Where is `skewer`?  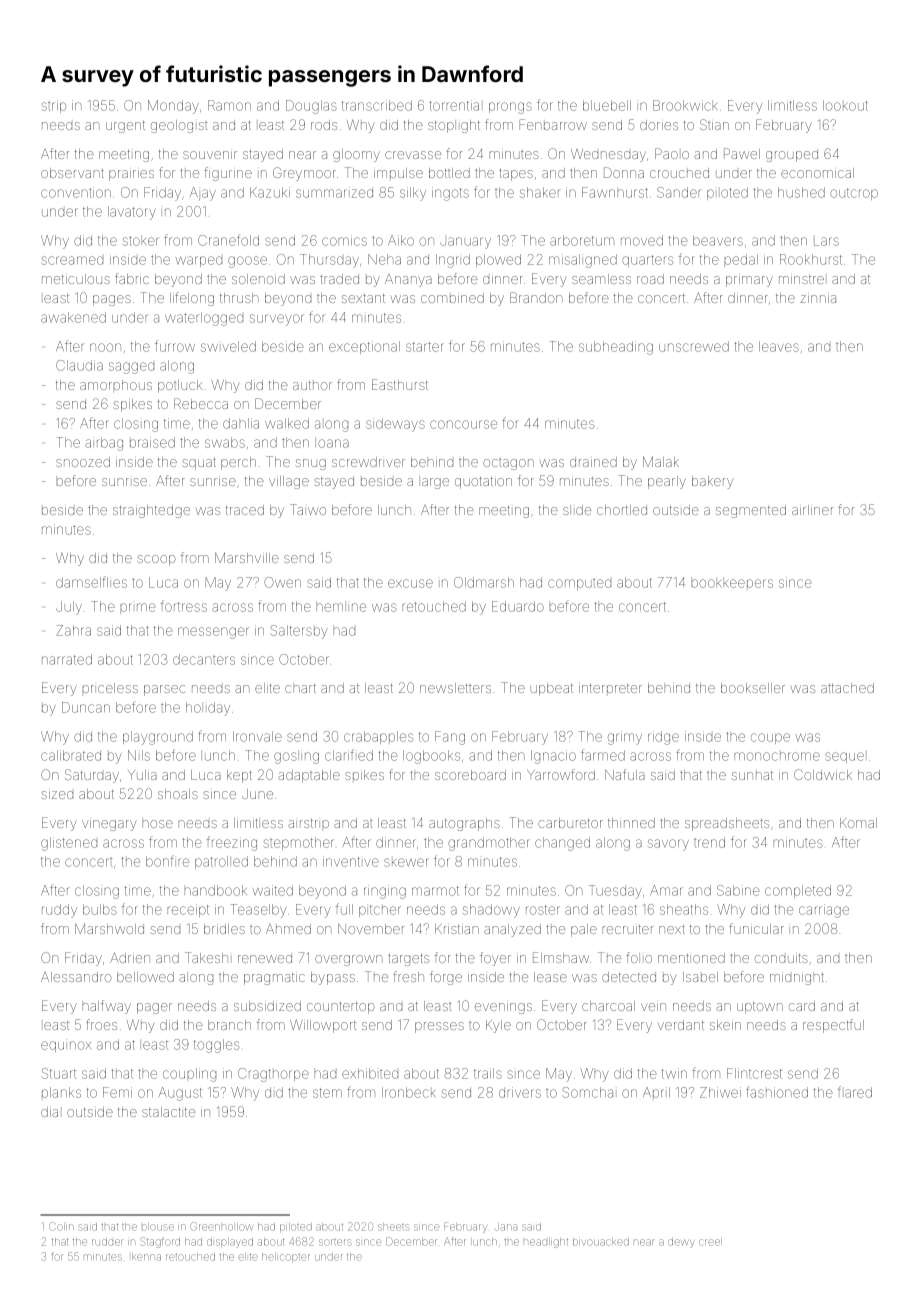
skewer is located at coordinates (406, 862).
